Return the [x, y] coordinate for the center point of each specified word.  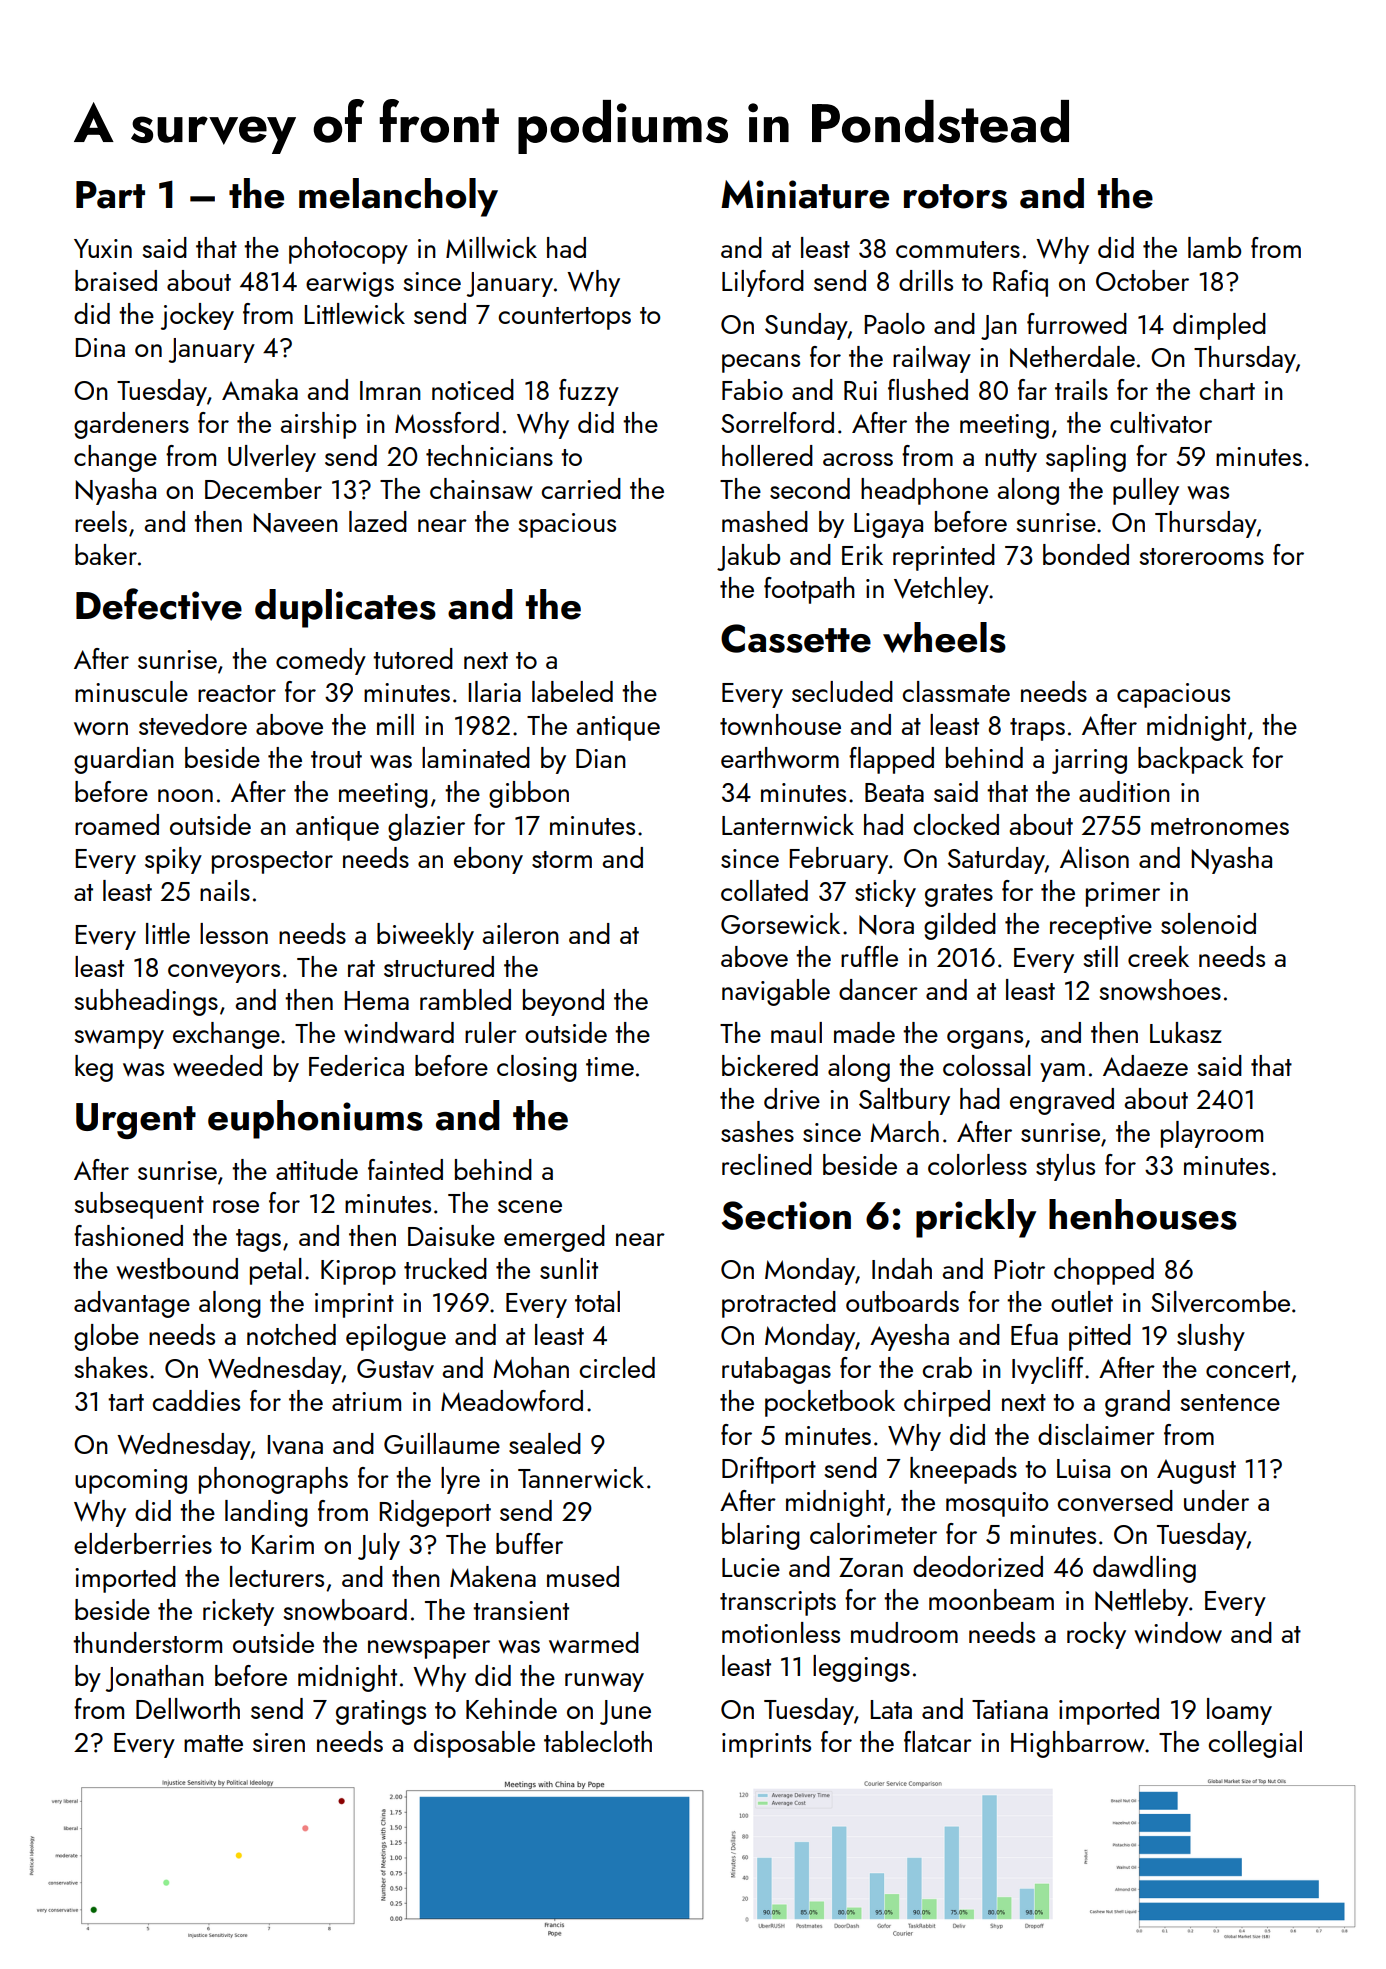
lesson [234, 933]
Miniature [805, 194]
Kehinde [511, 1708]
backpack [1191, 760]
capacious [1173, 695]
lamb [1214, 247]
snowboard [345, 1610]
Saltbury [904, 1101]
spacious [567, 525]
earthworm [780, 757]
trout [336, 759]
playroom [1212, 1134]
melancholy [398, 197]
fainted [405, 1169]
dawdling [1144, 1569]
